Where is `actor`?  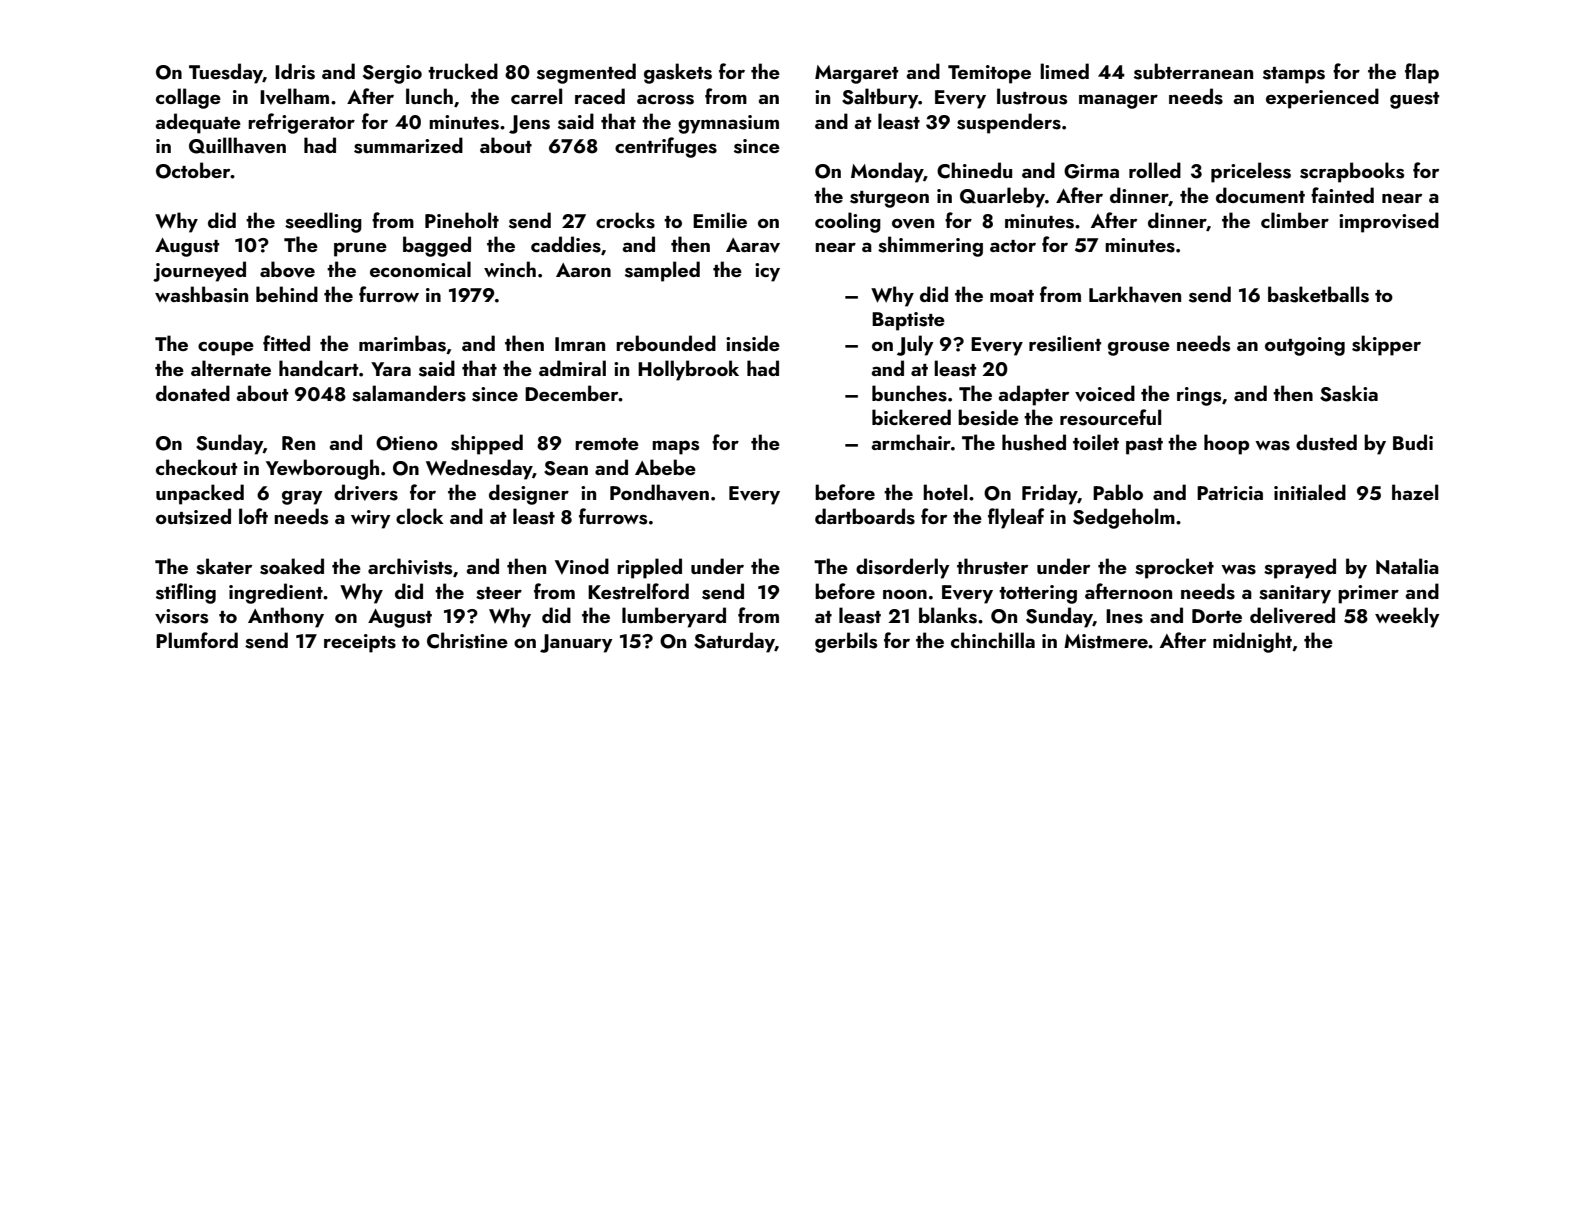
actor is located at coordinates (1013, 246).
